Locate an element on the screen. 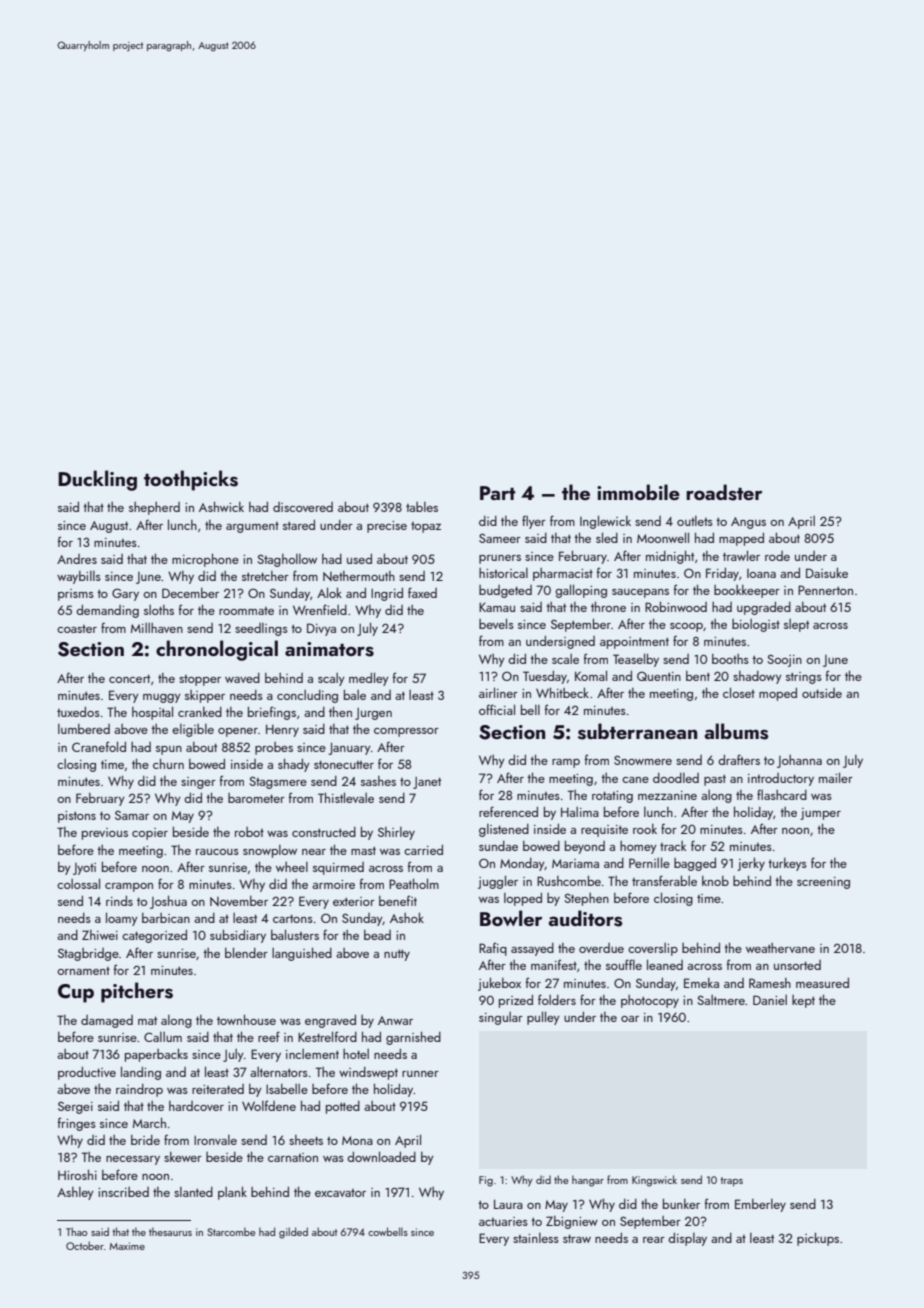 The height and width of the screenshot is (1308, 924). weathervane is located at coordinates (780, 948).
